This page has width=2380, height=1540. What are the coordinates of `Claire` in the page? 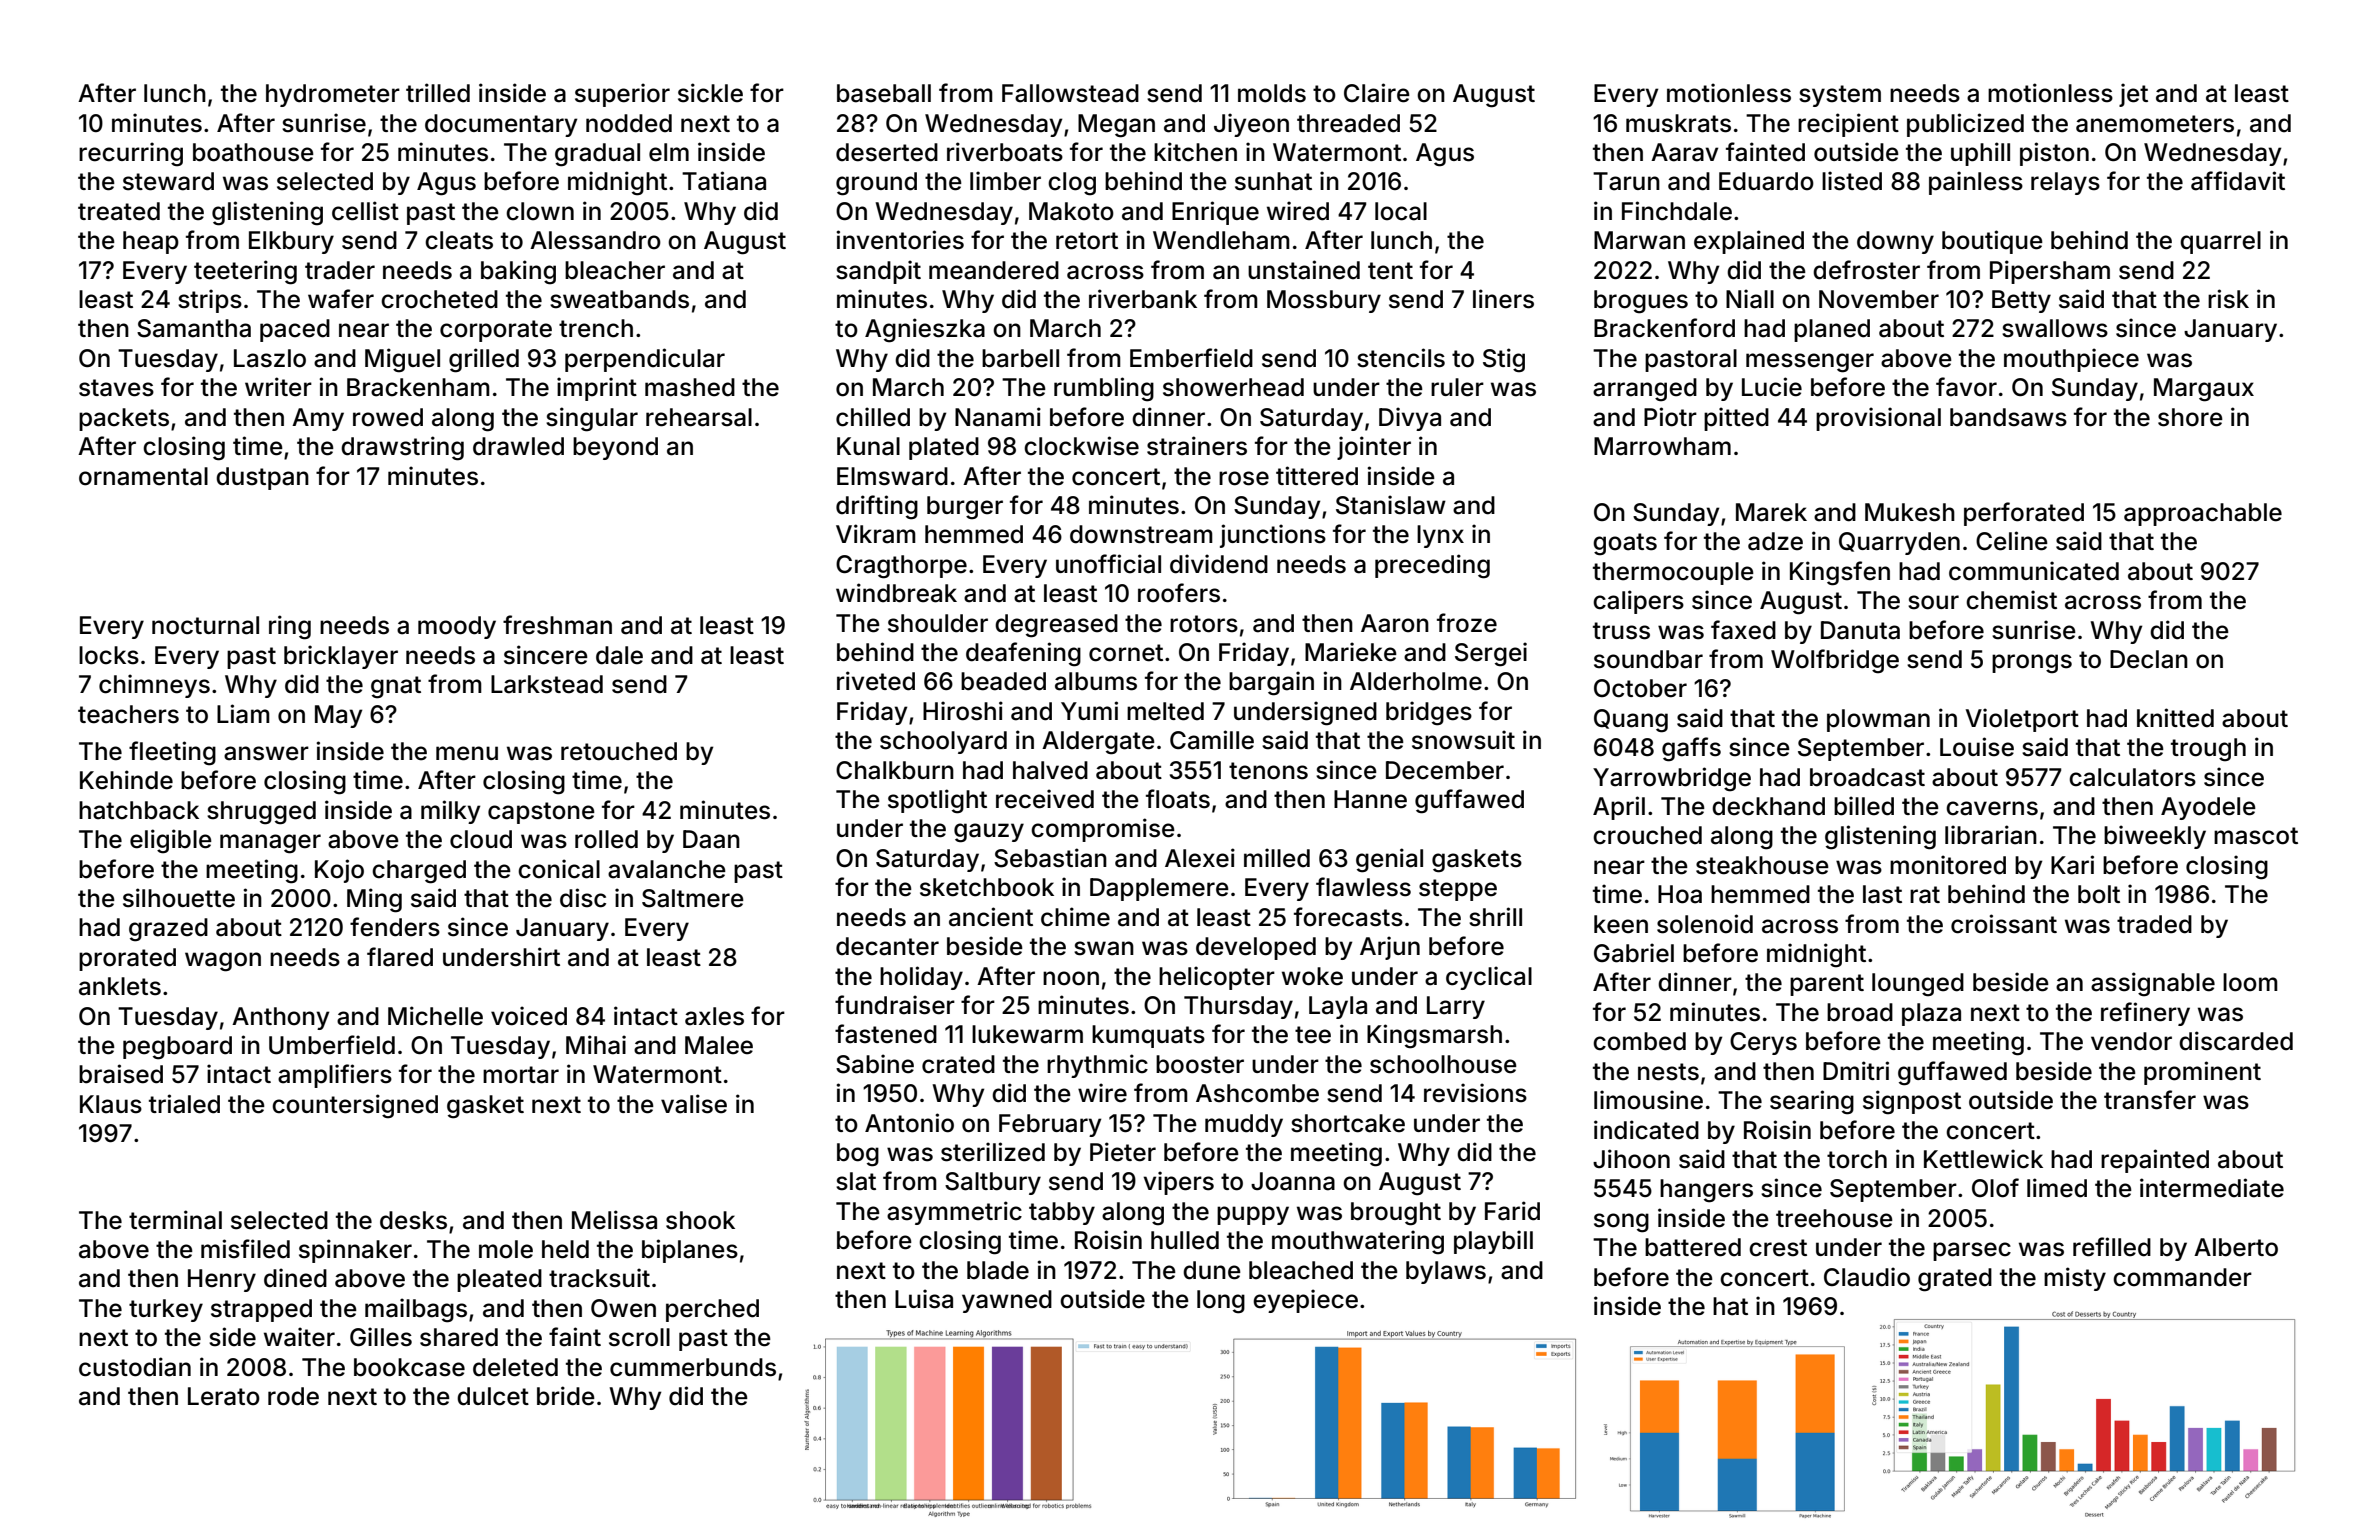 It's located at (1377, 93).
